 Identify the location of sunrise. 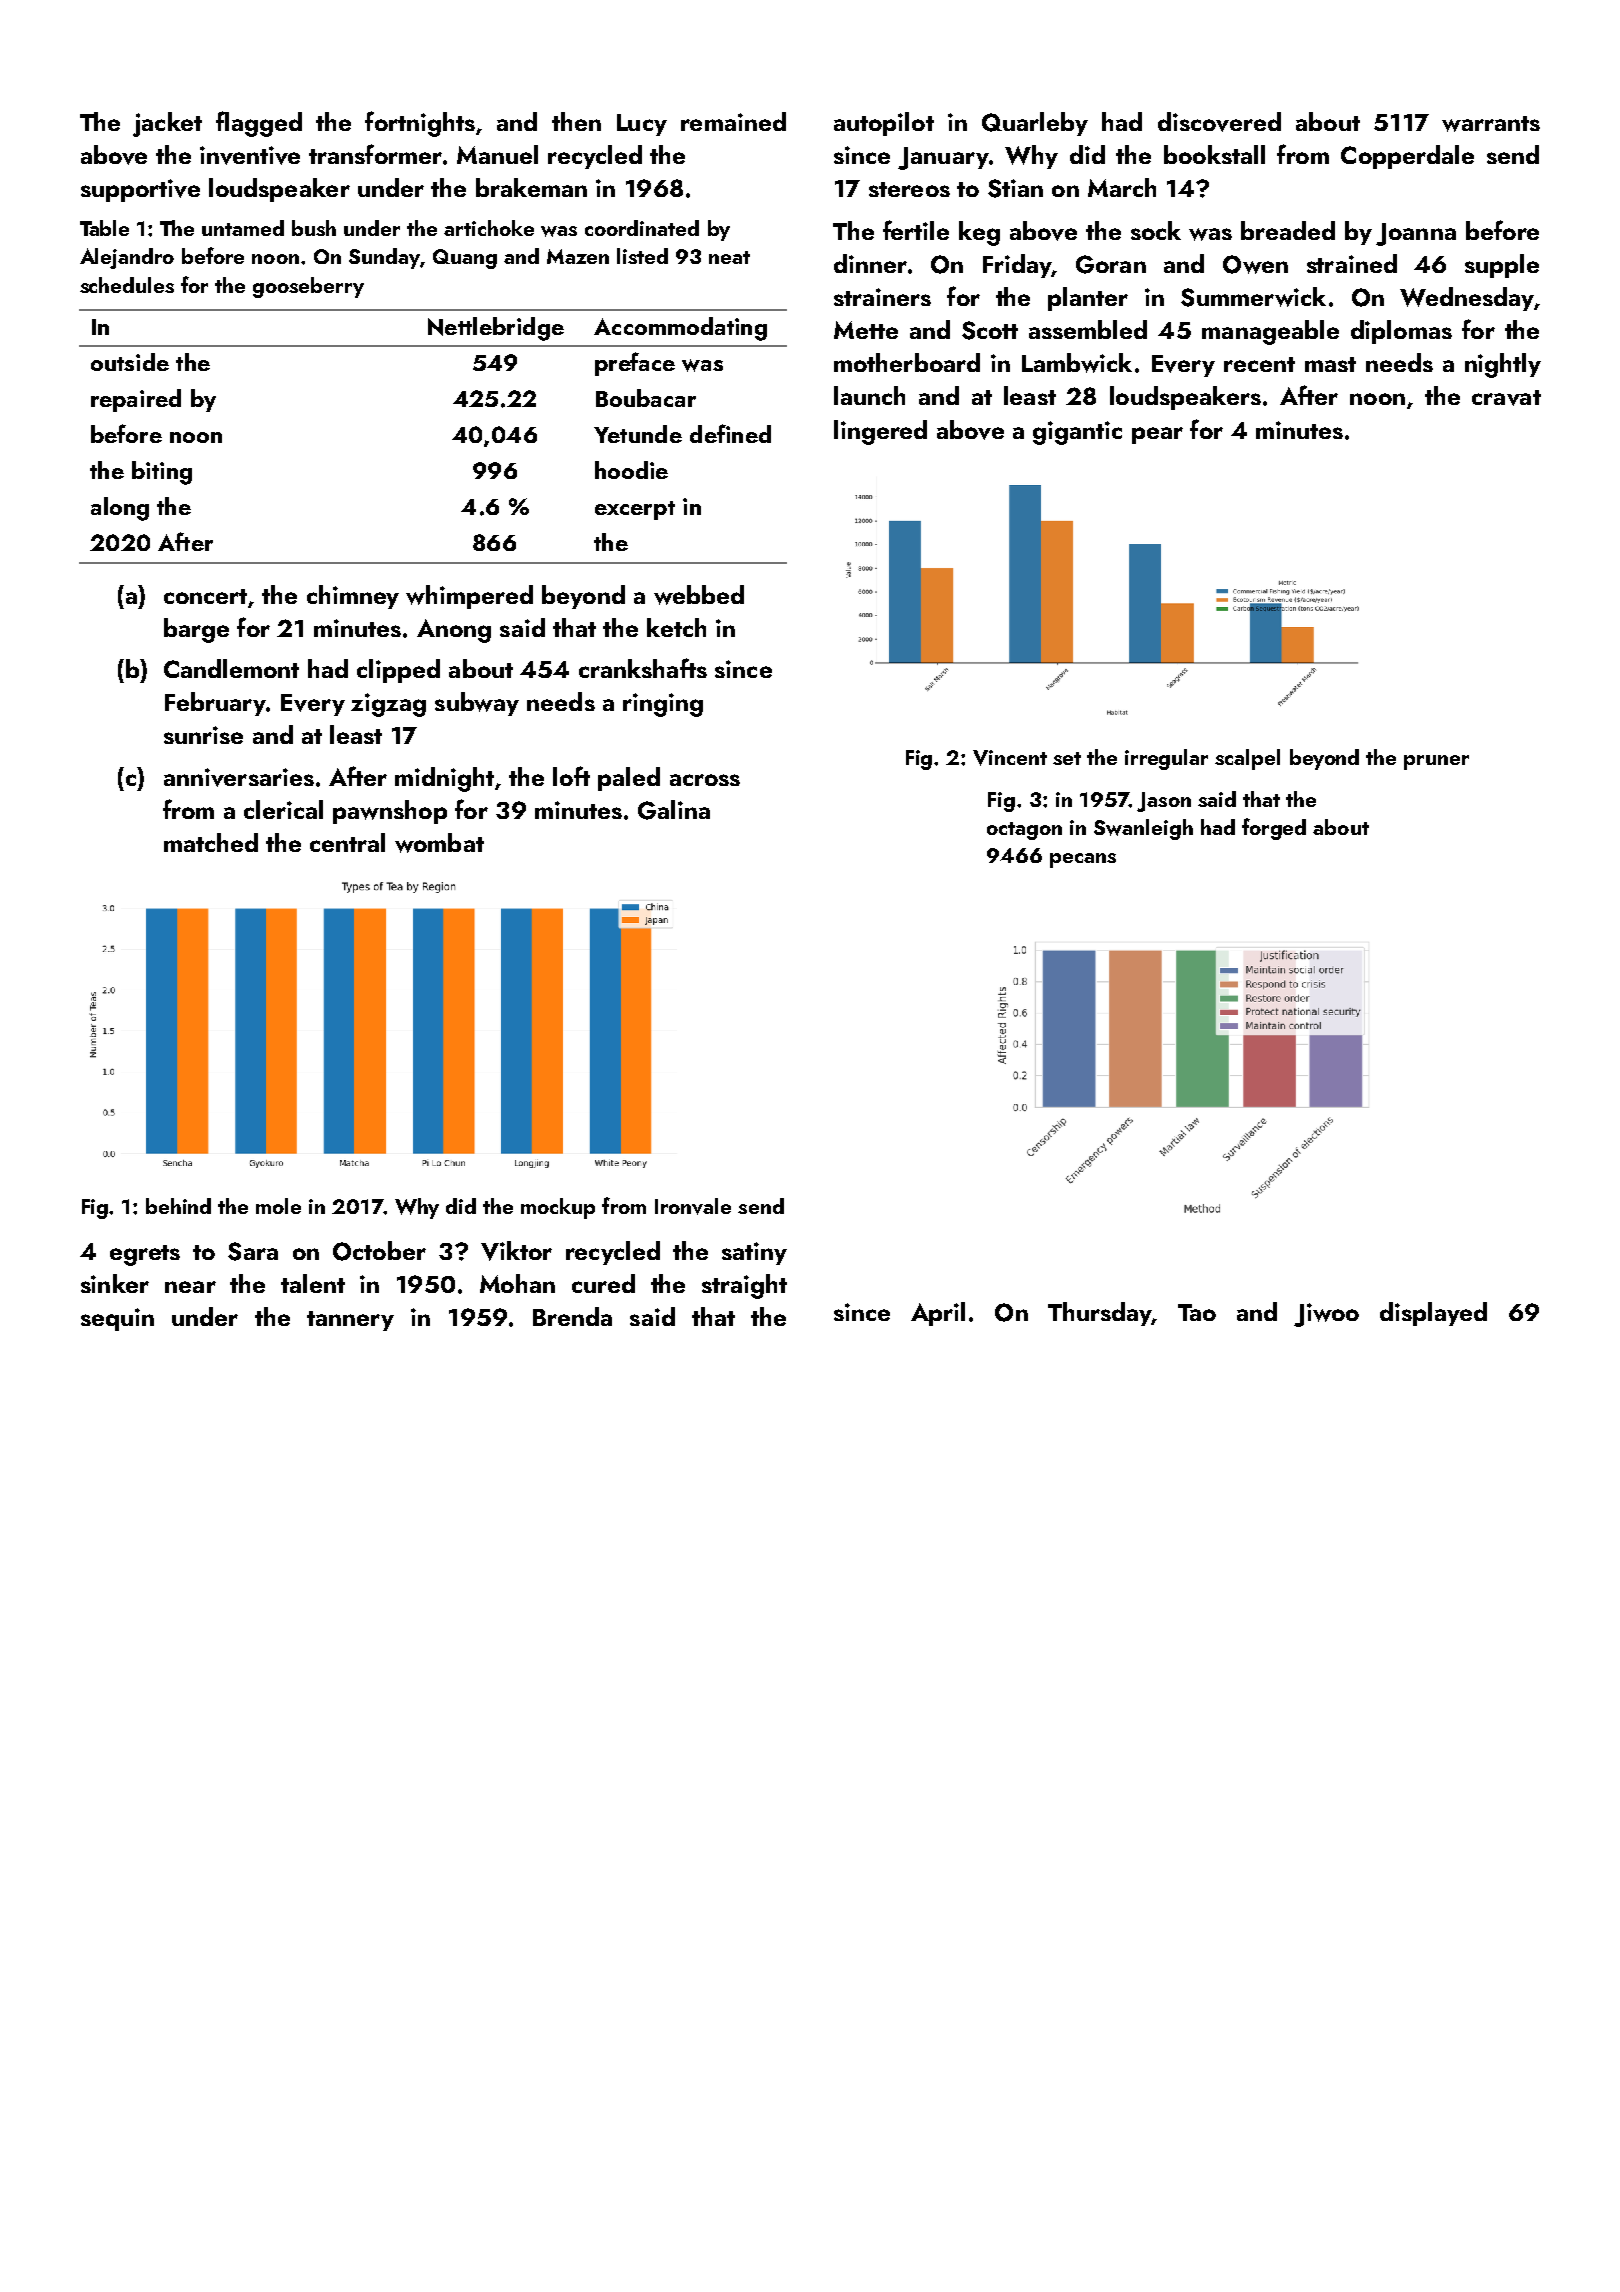
(203, 735).
